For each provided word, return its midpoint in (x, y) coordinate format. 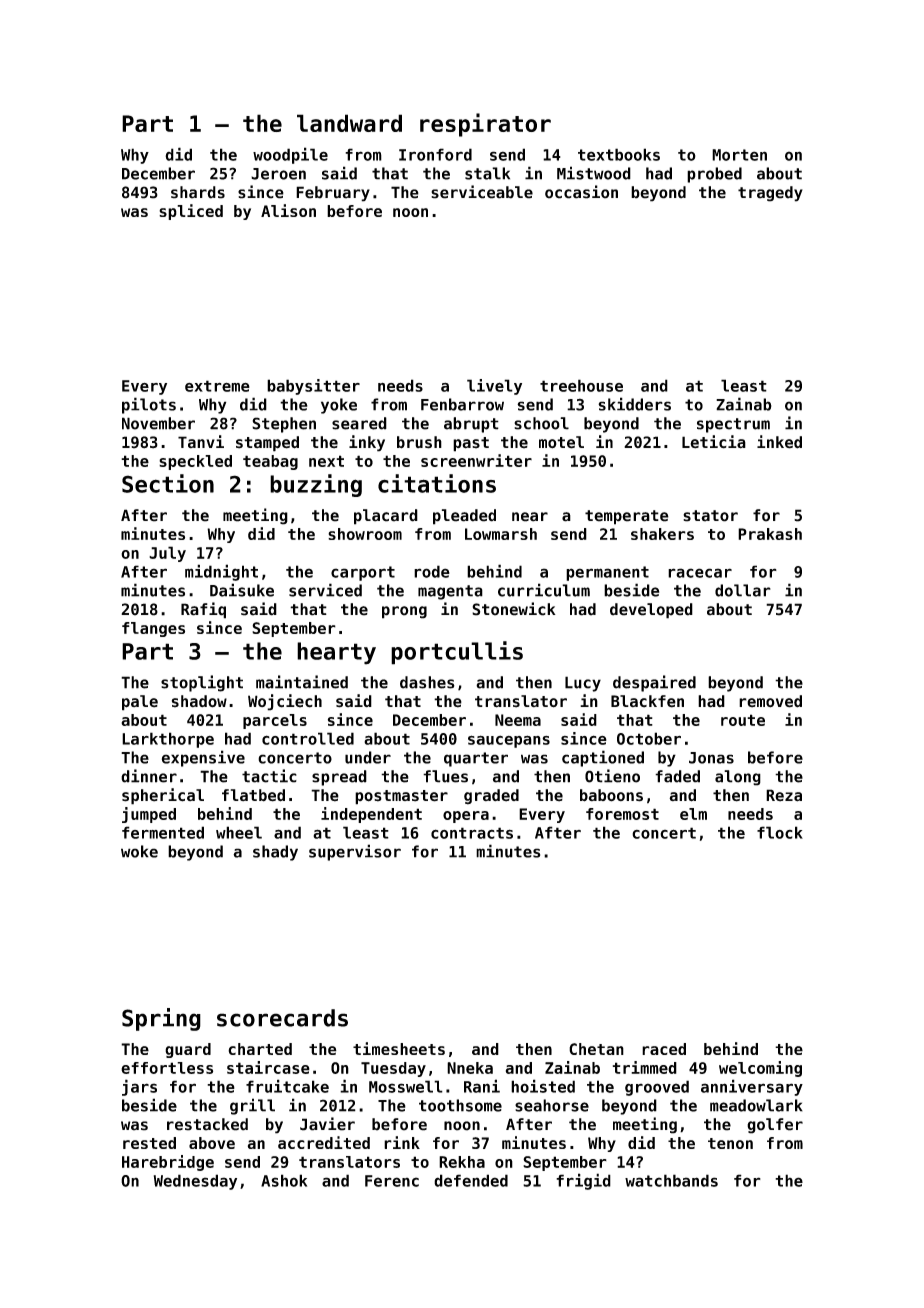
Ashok (284, 1180)
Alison (288, 210)
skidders (634, 404)
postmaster (401, 797)
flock (780, 832)
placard (386, 517)
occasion (581, 192)
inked (779, 442)
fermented (163, 832)
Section (168, 483)
